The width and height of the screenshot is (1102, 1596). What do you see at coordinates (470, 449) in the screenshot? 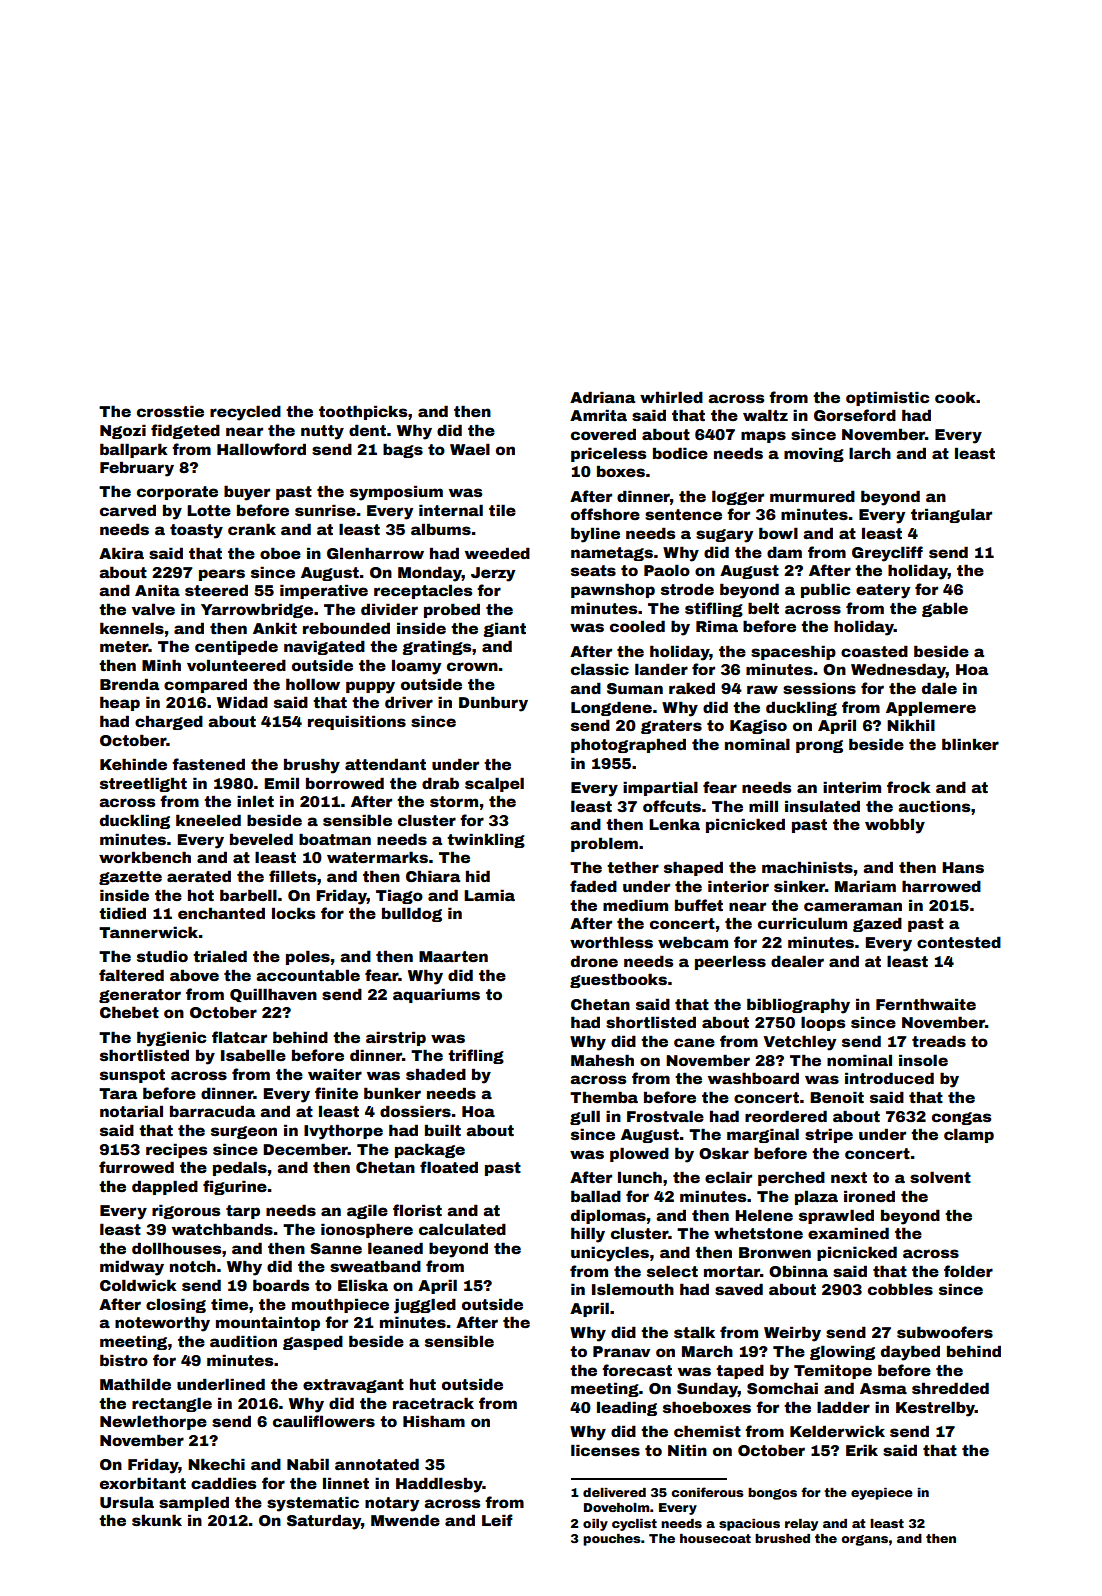
I see `Wael` at bounding box center [470, 449].
